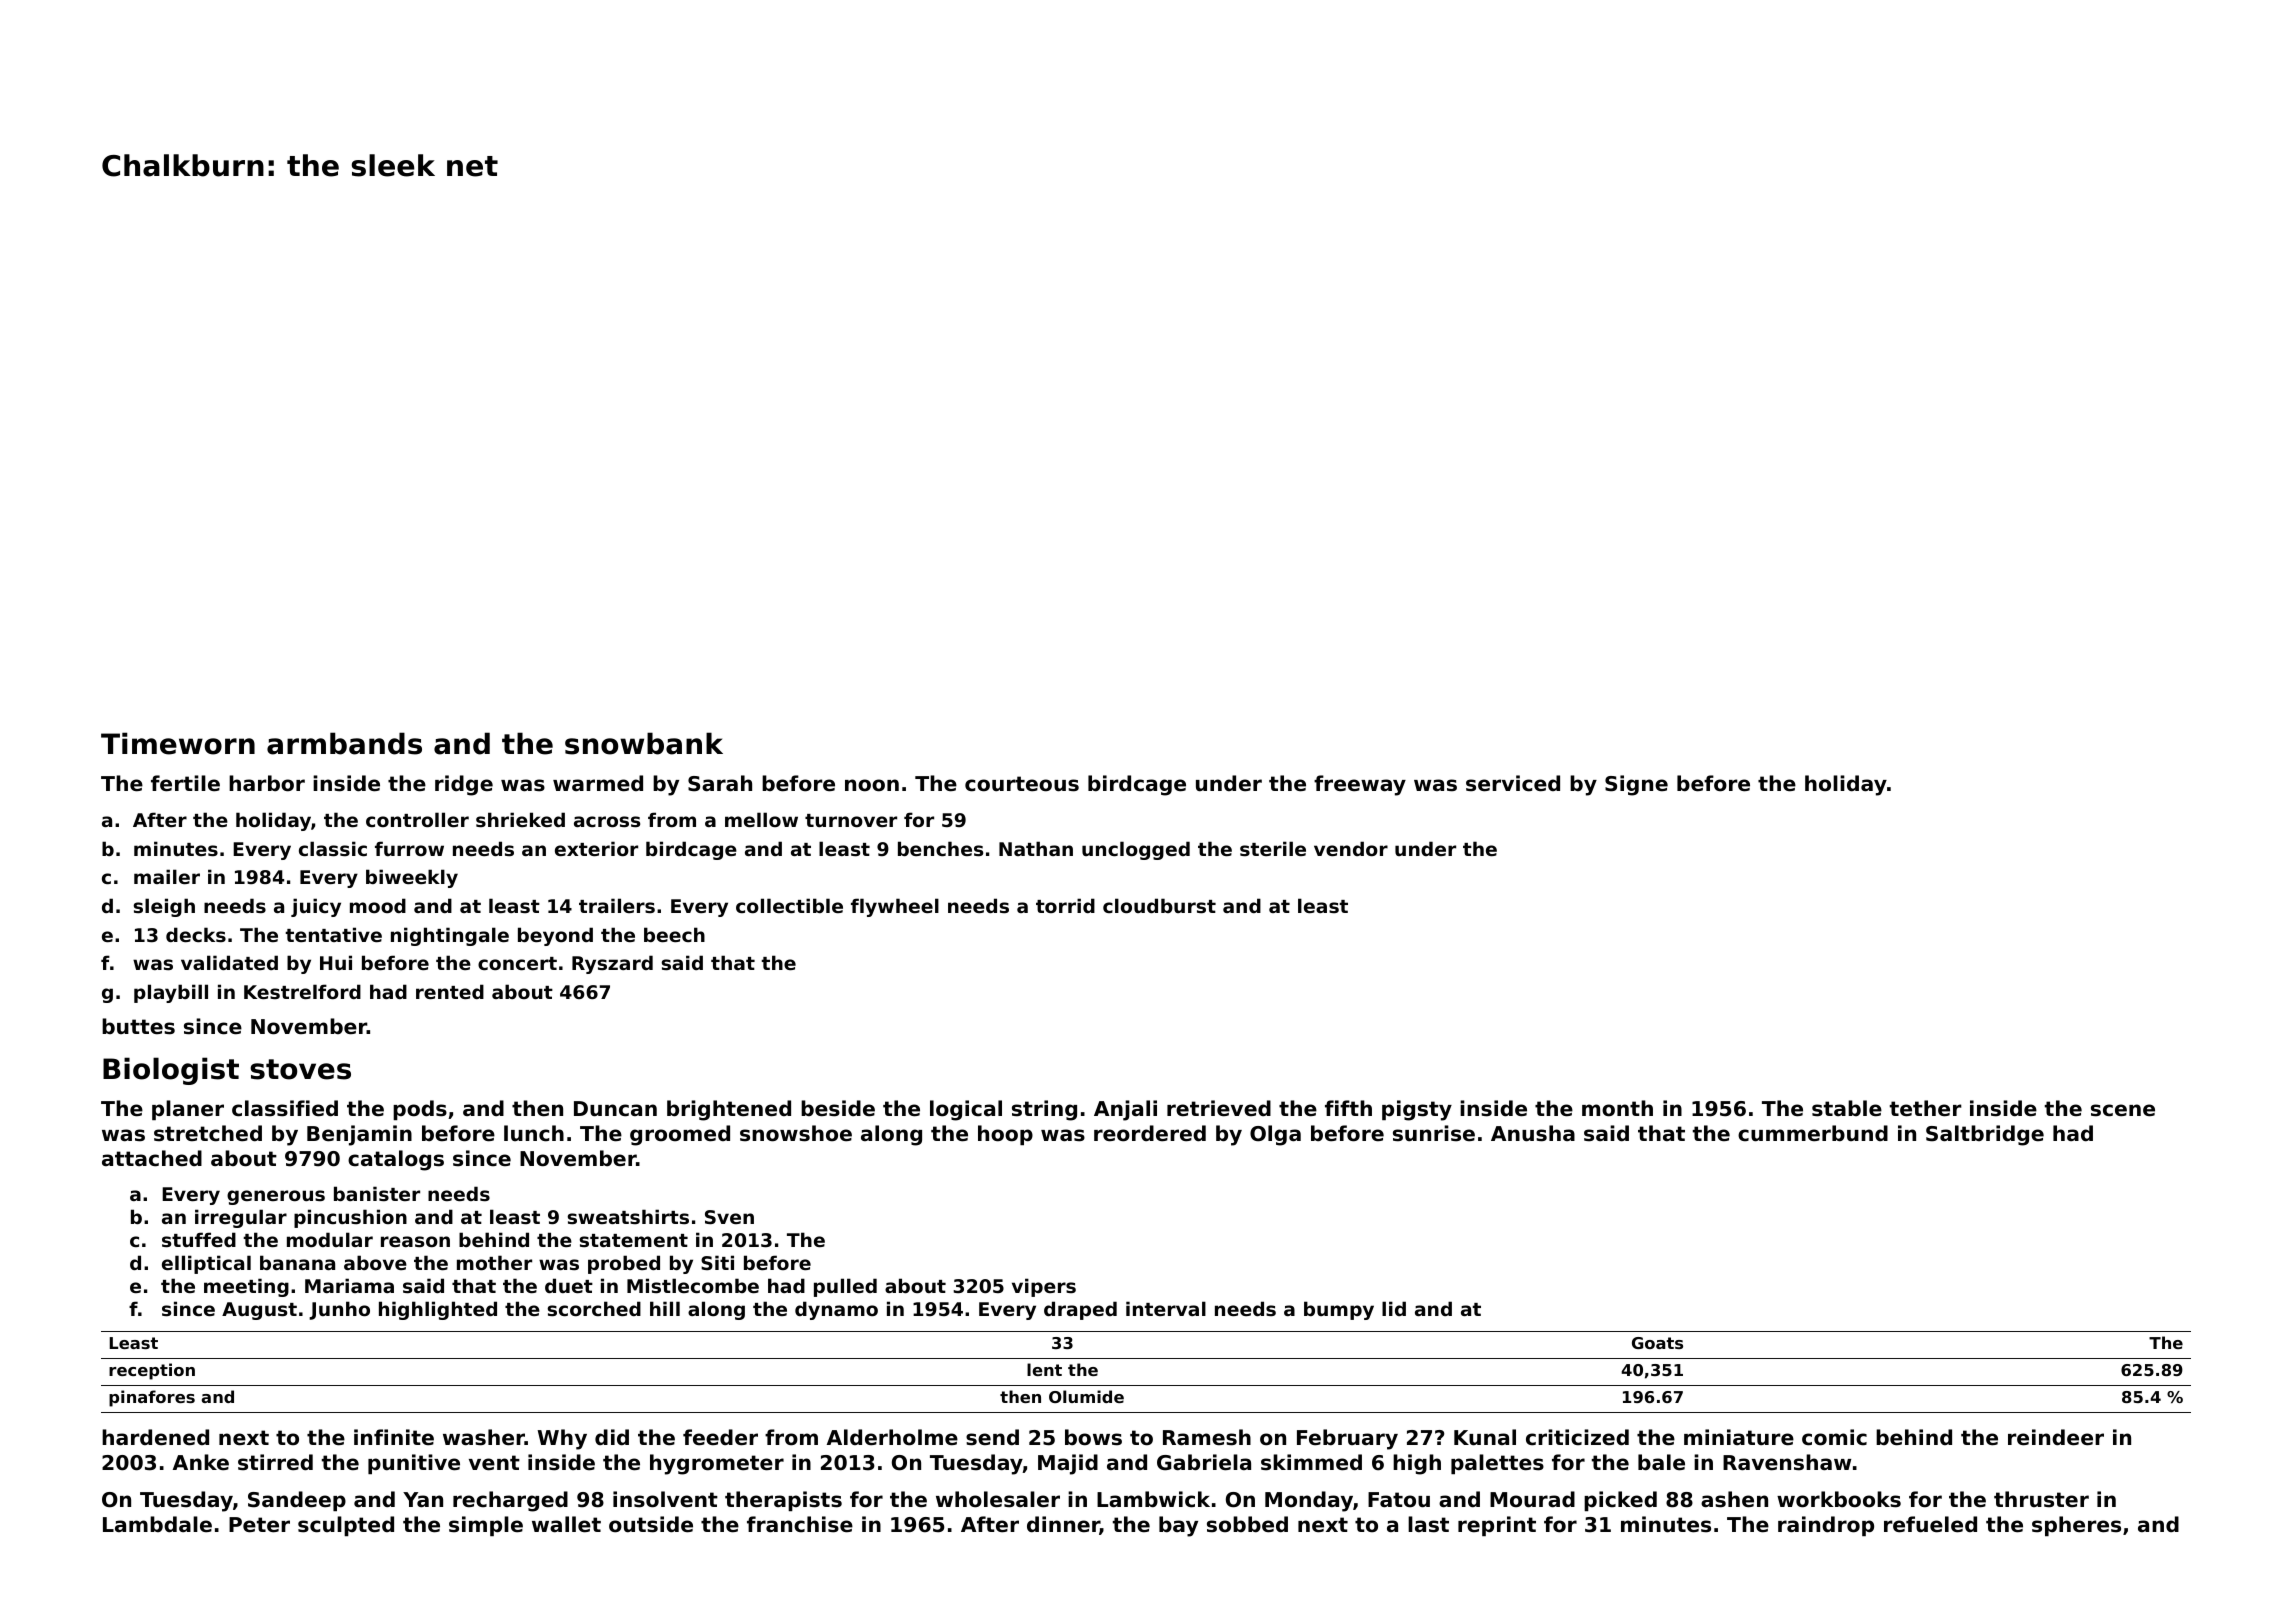  Describe the element at coordinates (1063, 1525) in the screenshot. I see `dinner` at that location.
